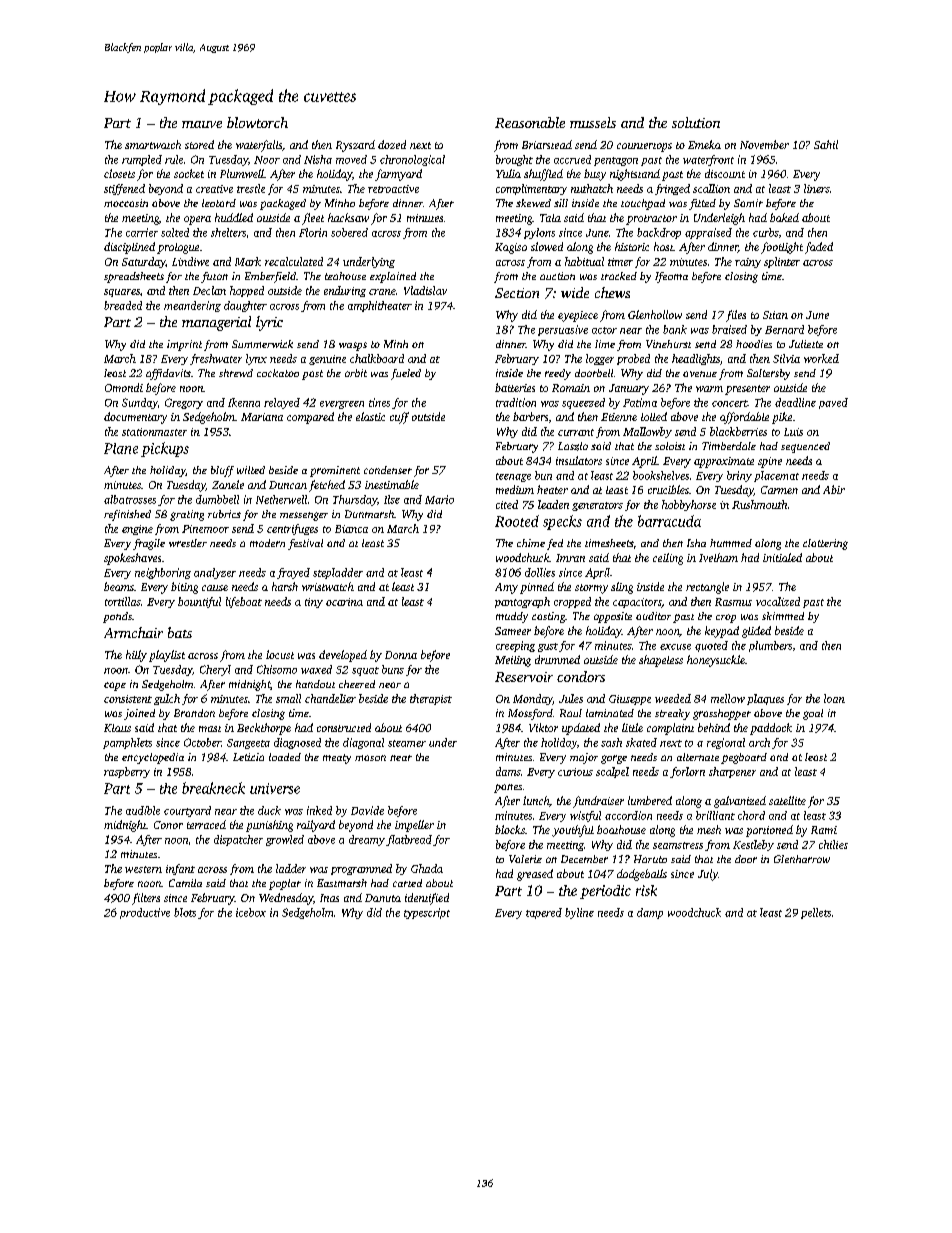 This screenshot has width=952, height=1233. Describe the element at coordinates (202, 124) in the screenshot. I see `mauve` at that location.
